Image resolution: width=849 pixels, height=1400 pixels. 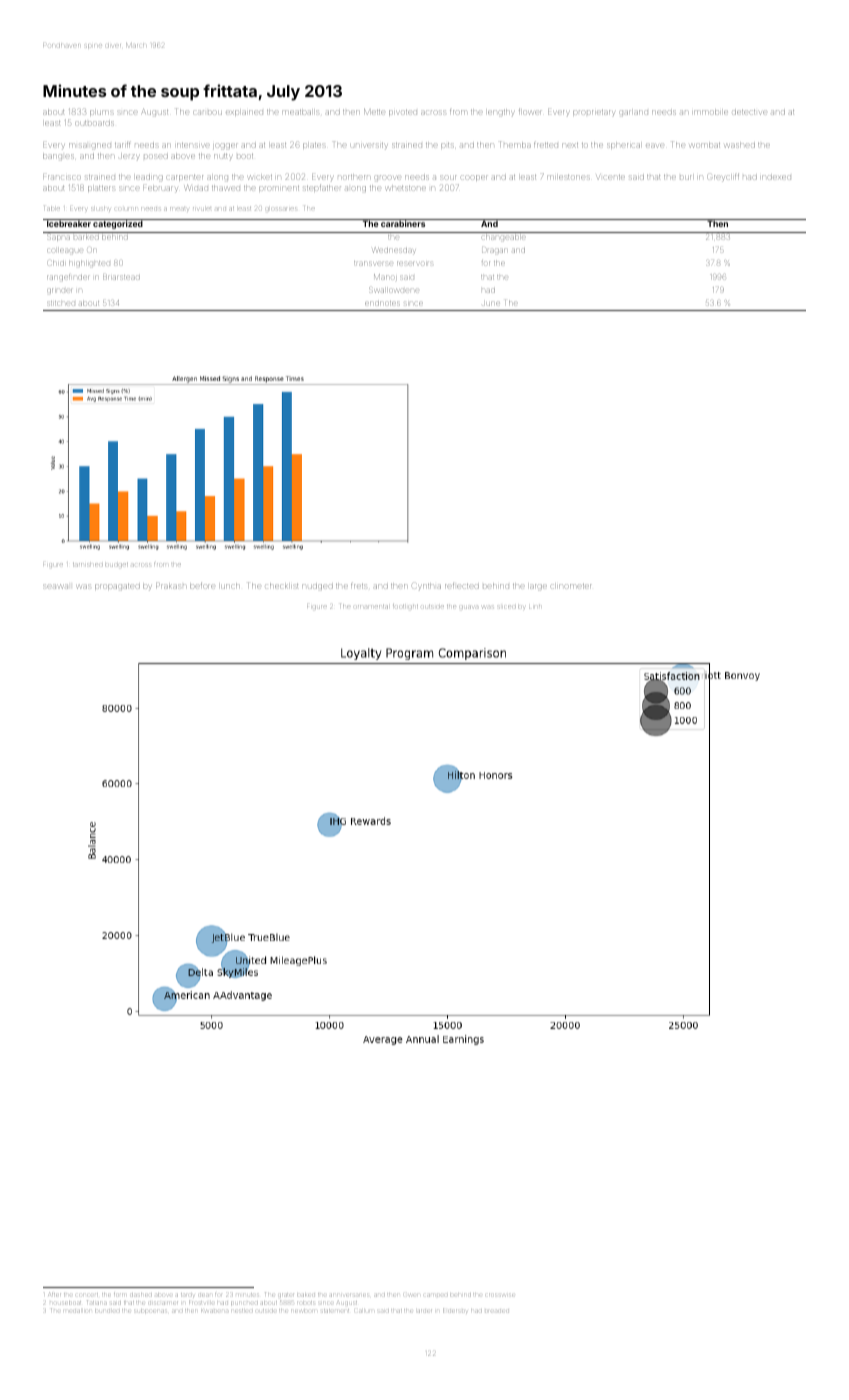 I want to click on indexed, so click(x=776, y=177).
